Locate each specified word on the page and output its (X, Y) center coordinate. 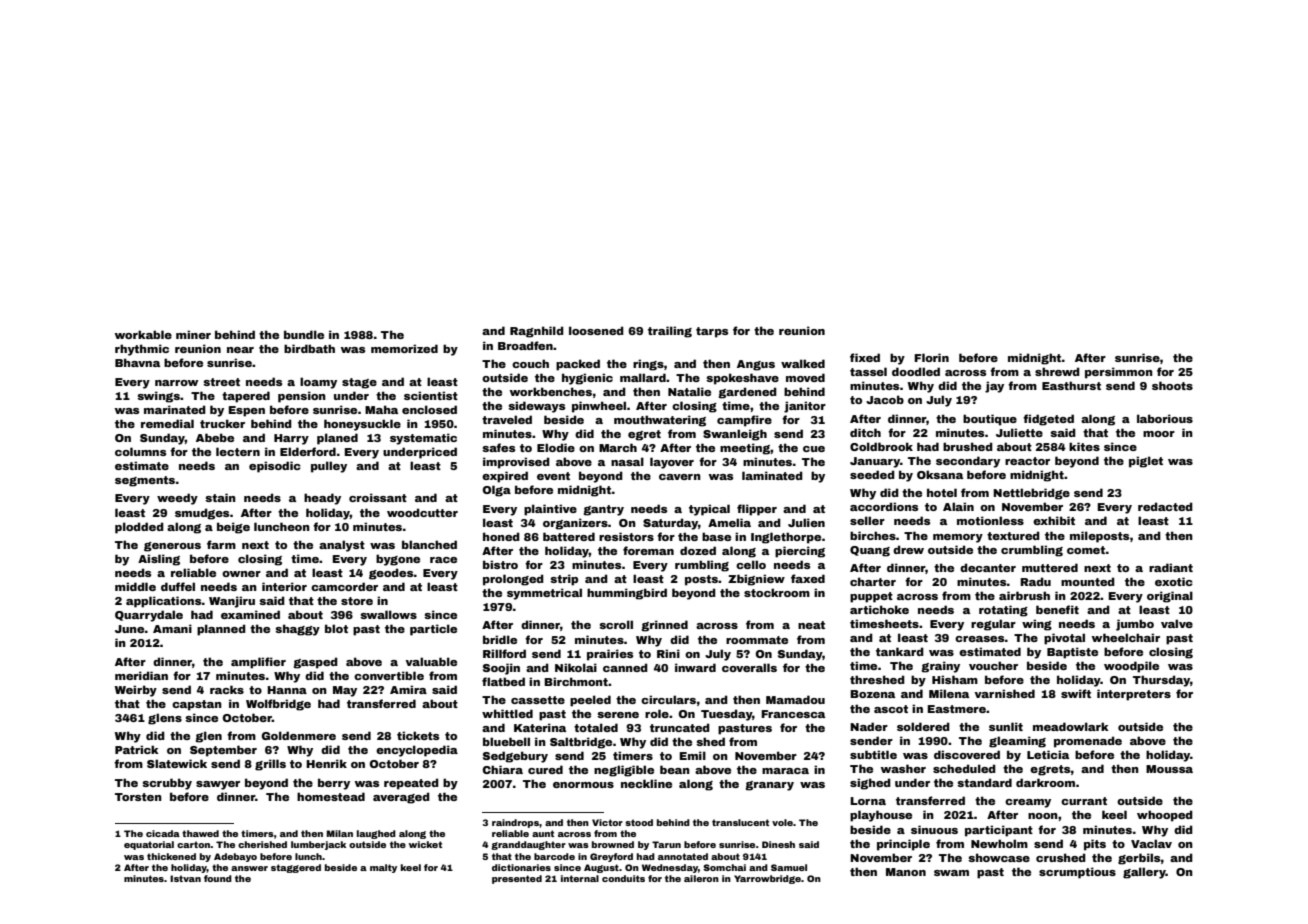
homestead (331, 796)
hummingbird (627, 594)
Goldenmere (299, 735)
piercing (800, 552)
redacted (1165, 506)
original (1170, 597)
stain (220, 497)
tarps (712, 332)
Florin (931, 357)
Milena (949, 693)
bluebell (506, 741)
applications (164, 602)
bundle (304, 334)
